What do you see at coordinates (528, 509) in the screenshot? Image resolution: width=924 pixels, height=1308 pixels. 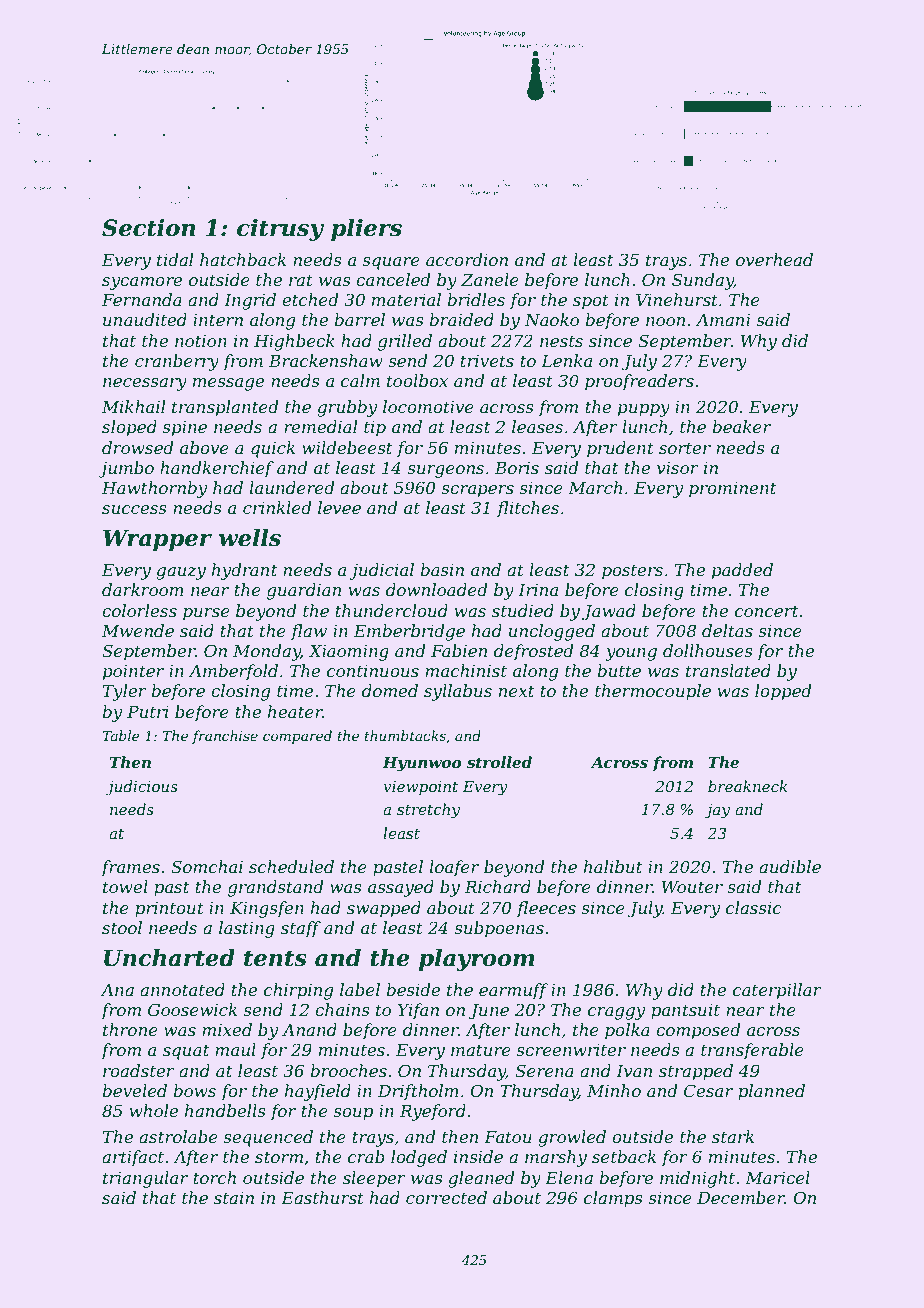 I see `flitches` at bounding box center [528, 509].
